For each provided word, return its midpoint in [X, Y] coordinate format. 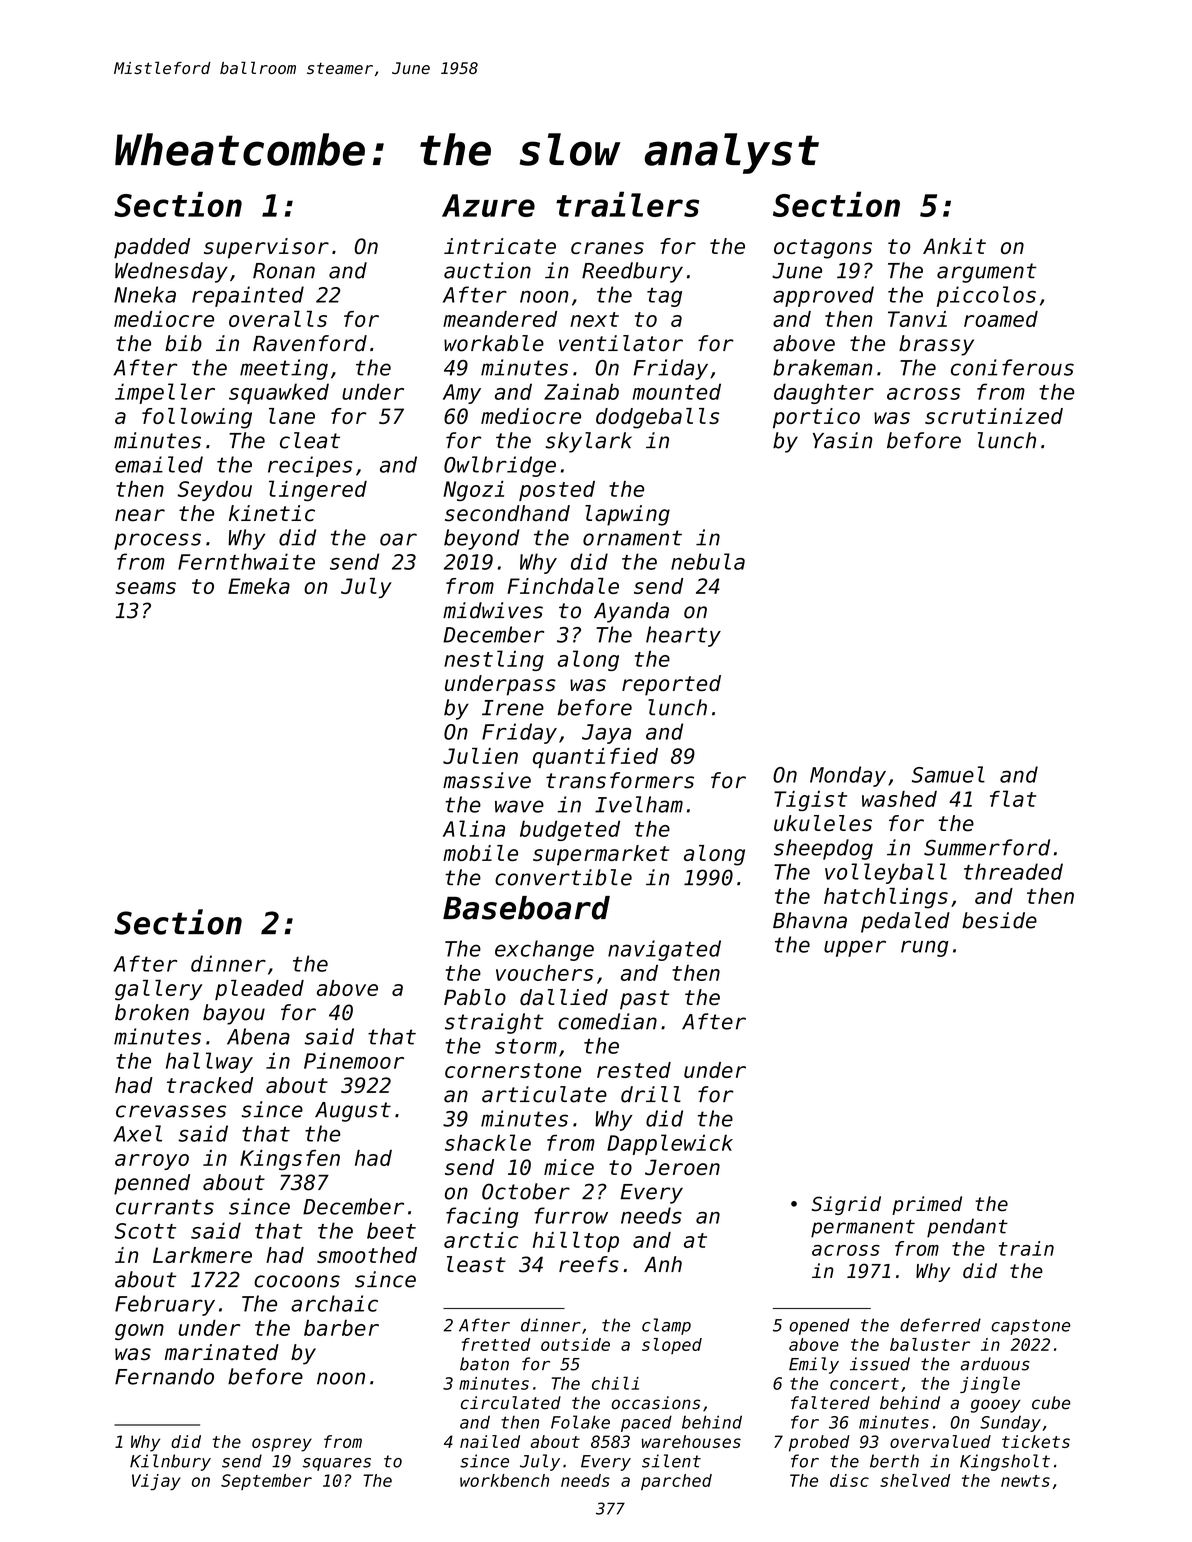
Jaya [606, 734]
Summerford [987, 847]
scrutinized [994, 416]
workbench [504, 1480]
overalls [278, 318]
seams [145, 588]
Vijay [156, 1482]
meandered [500, 319]
